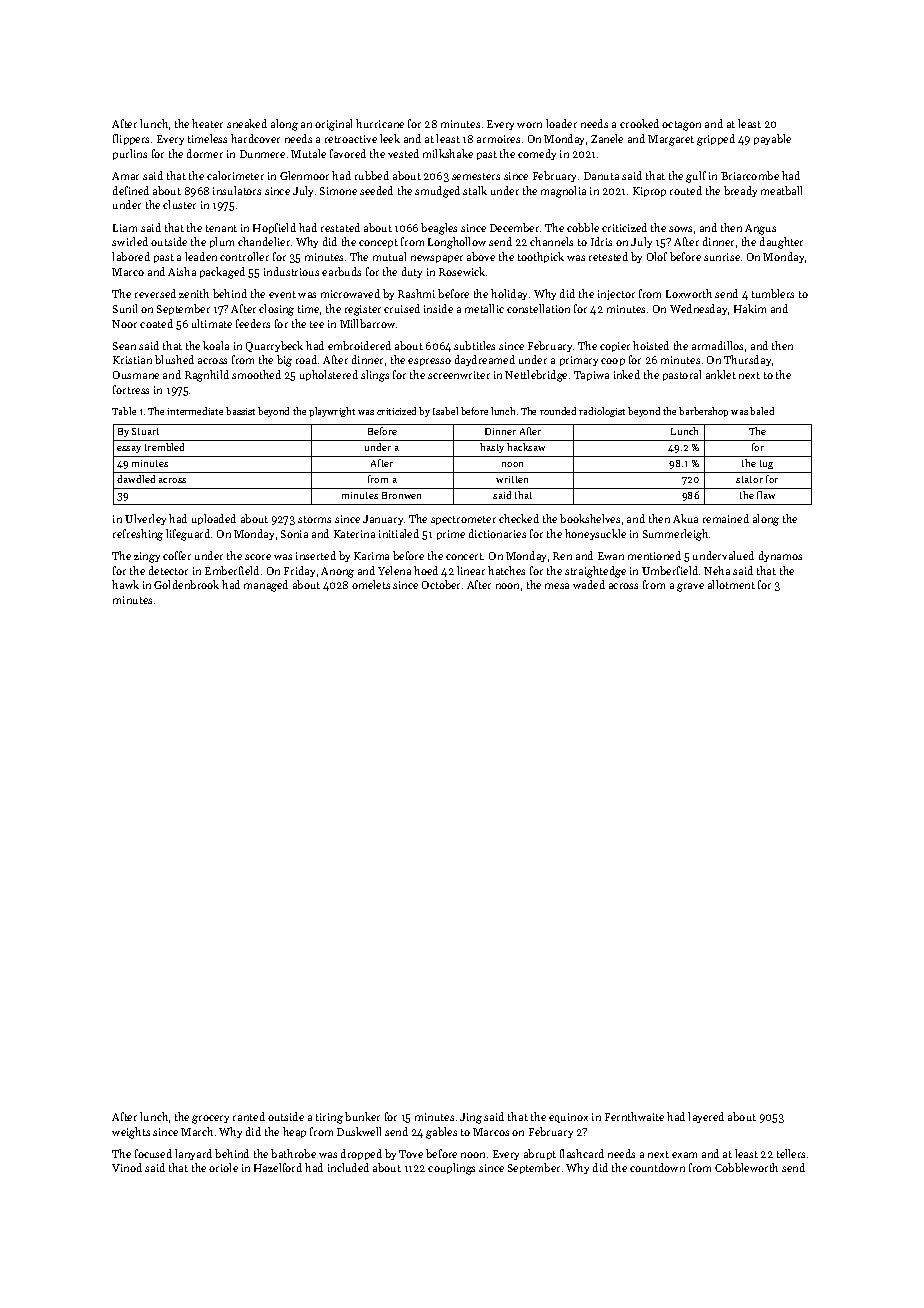 The width and height of the screenshot is (924, 1308). What do you see at coordinates (362, 1116) in the screenshot?
I see `bunker` at bounding box center [362, 1116].
